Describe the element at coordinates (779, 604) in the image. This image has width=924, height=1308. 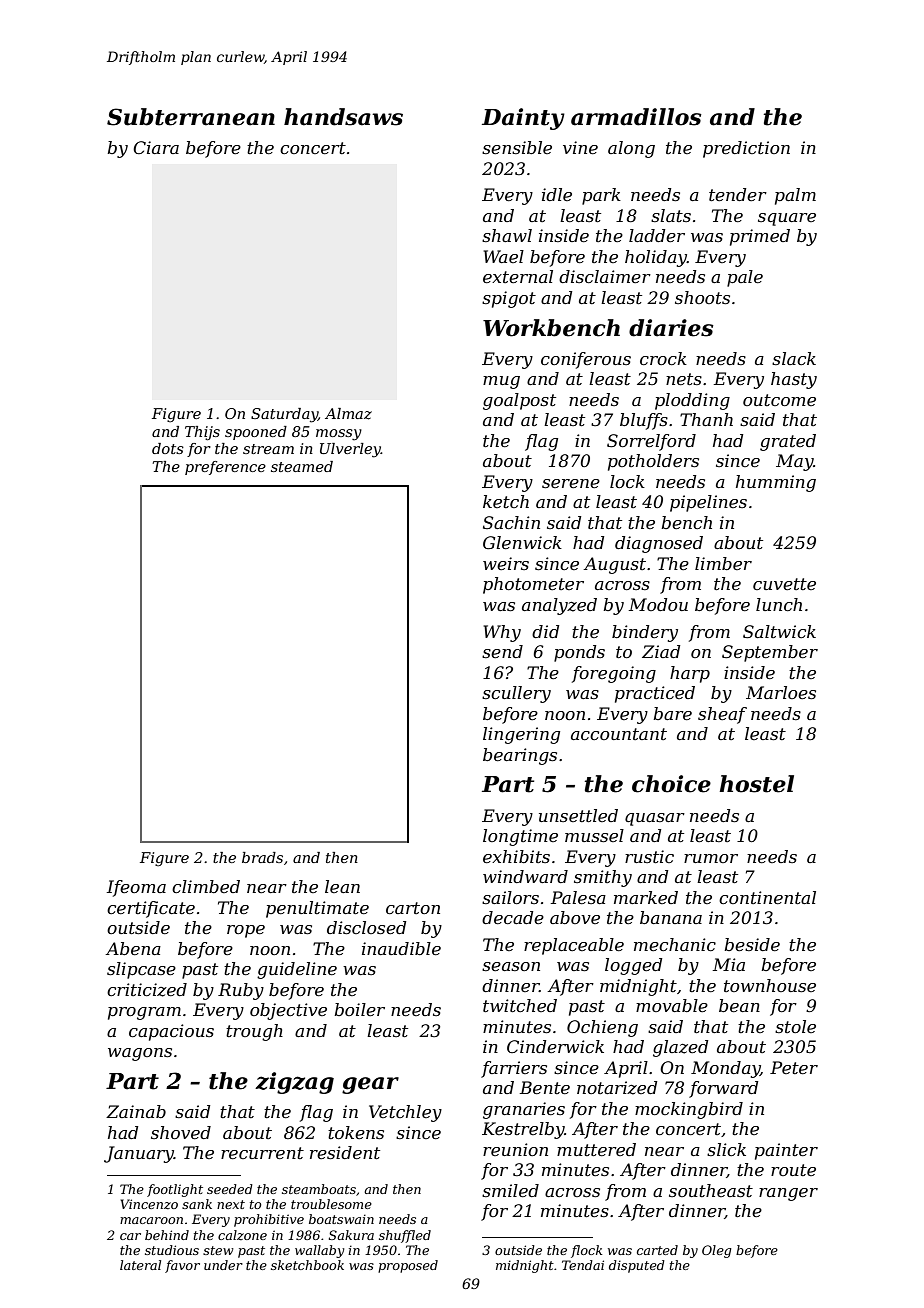
I see `lunch` at that location.
